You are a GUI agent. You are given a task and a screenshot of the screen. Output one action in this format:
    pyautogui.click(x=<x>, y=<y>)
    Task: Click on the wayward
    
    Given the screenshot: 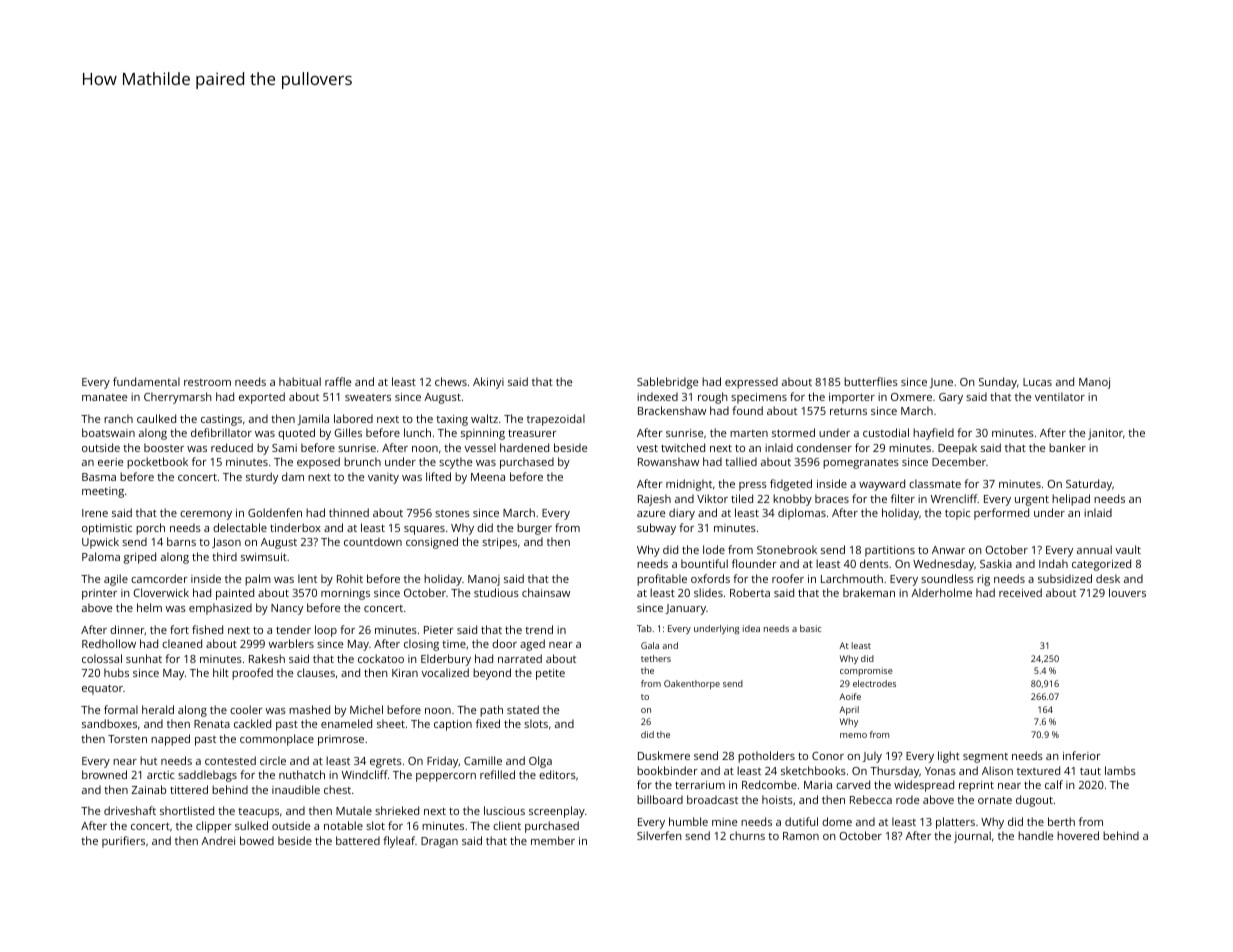 What is the action you would take?
    pyautogui.click(x=882, y=485)
